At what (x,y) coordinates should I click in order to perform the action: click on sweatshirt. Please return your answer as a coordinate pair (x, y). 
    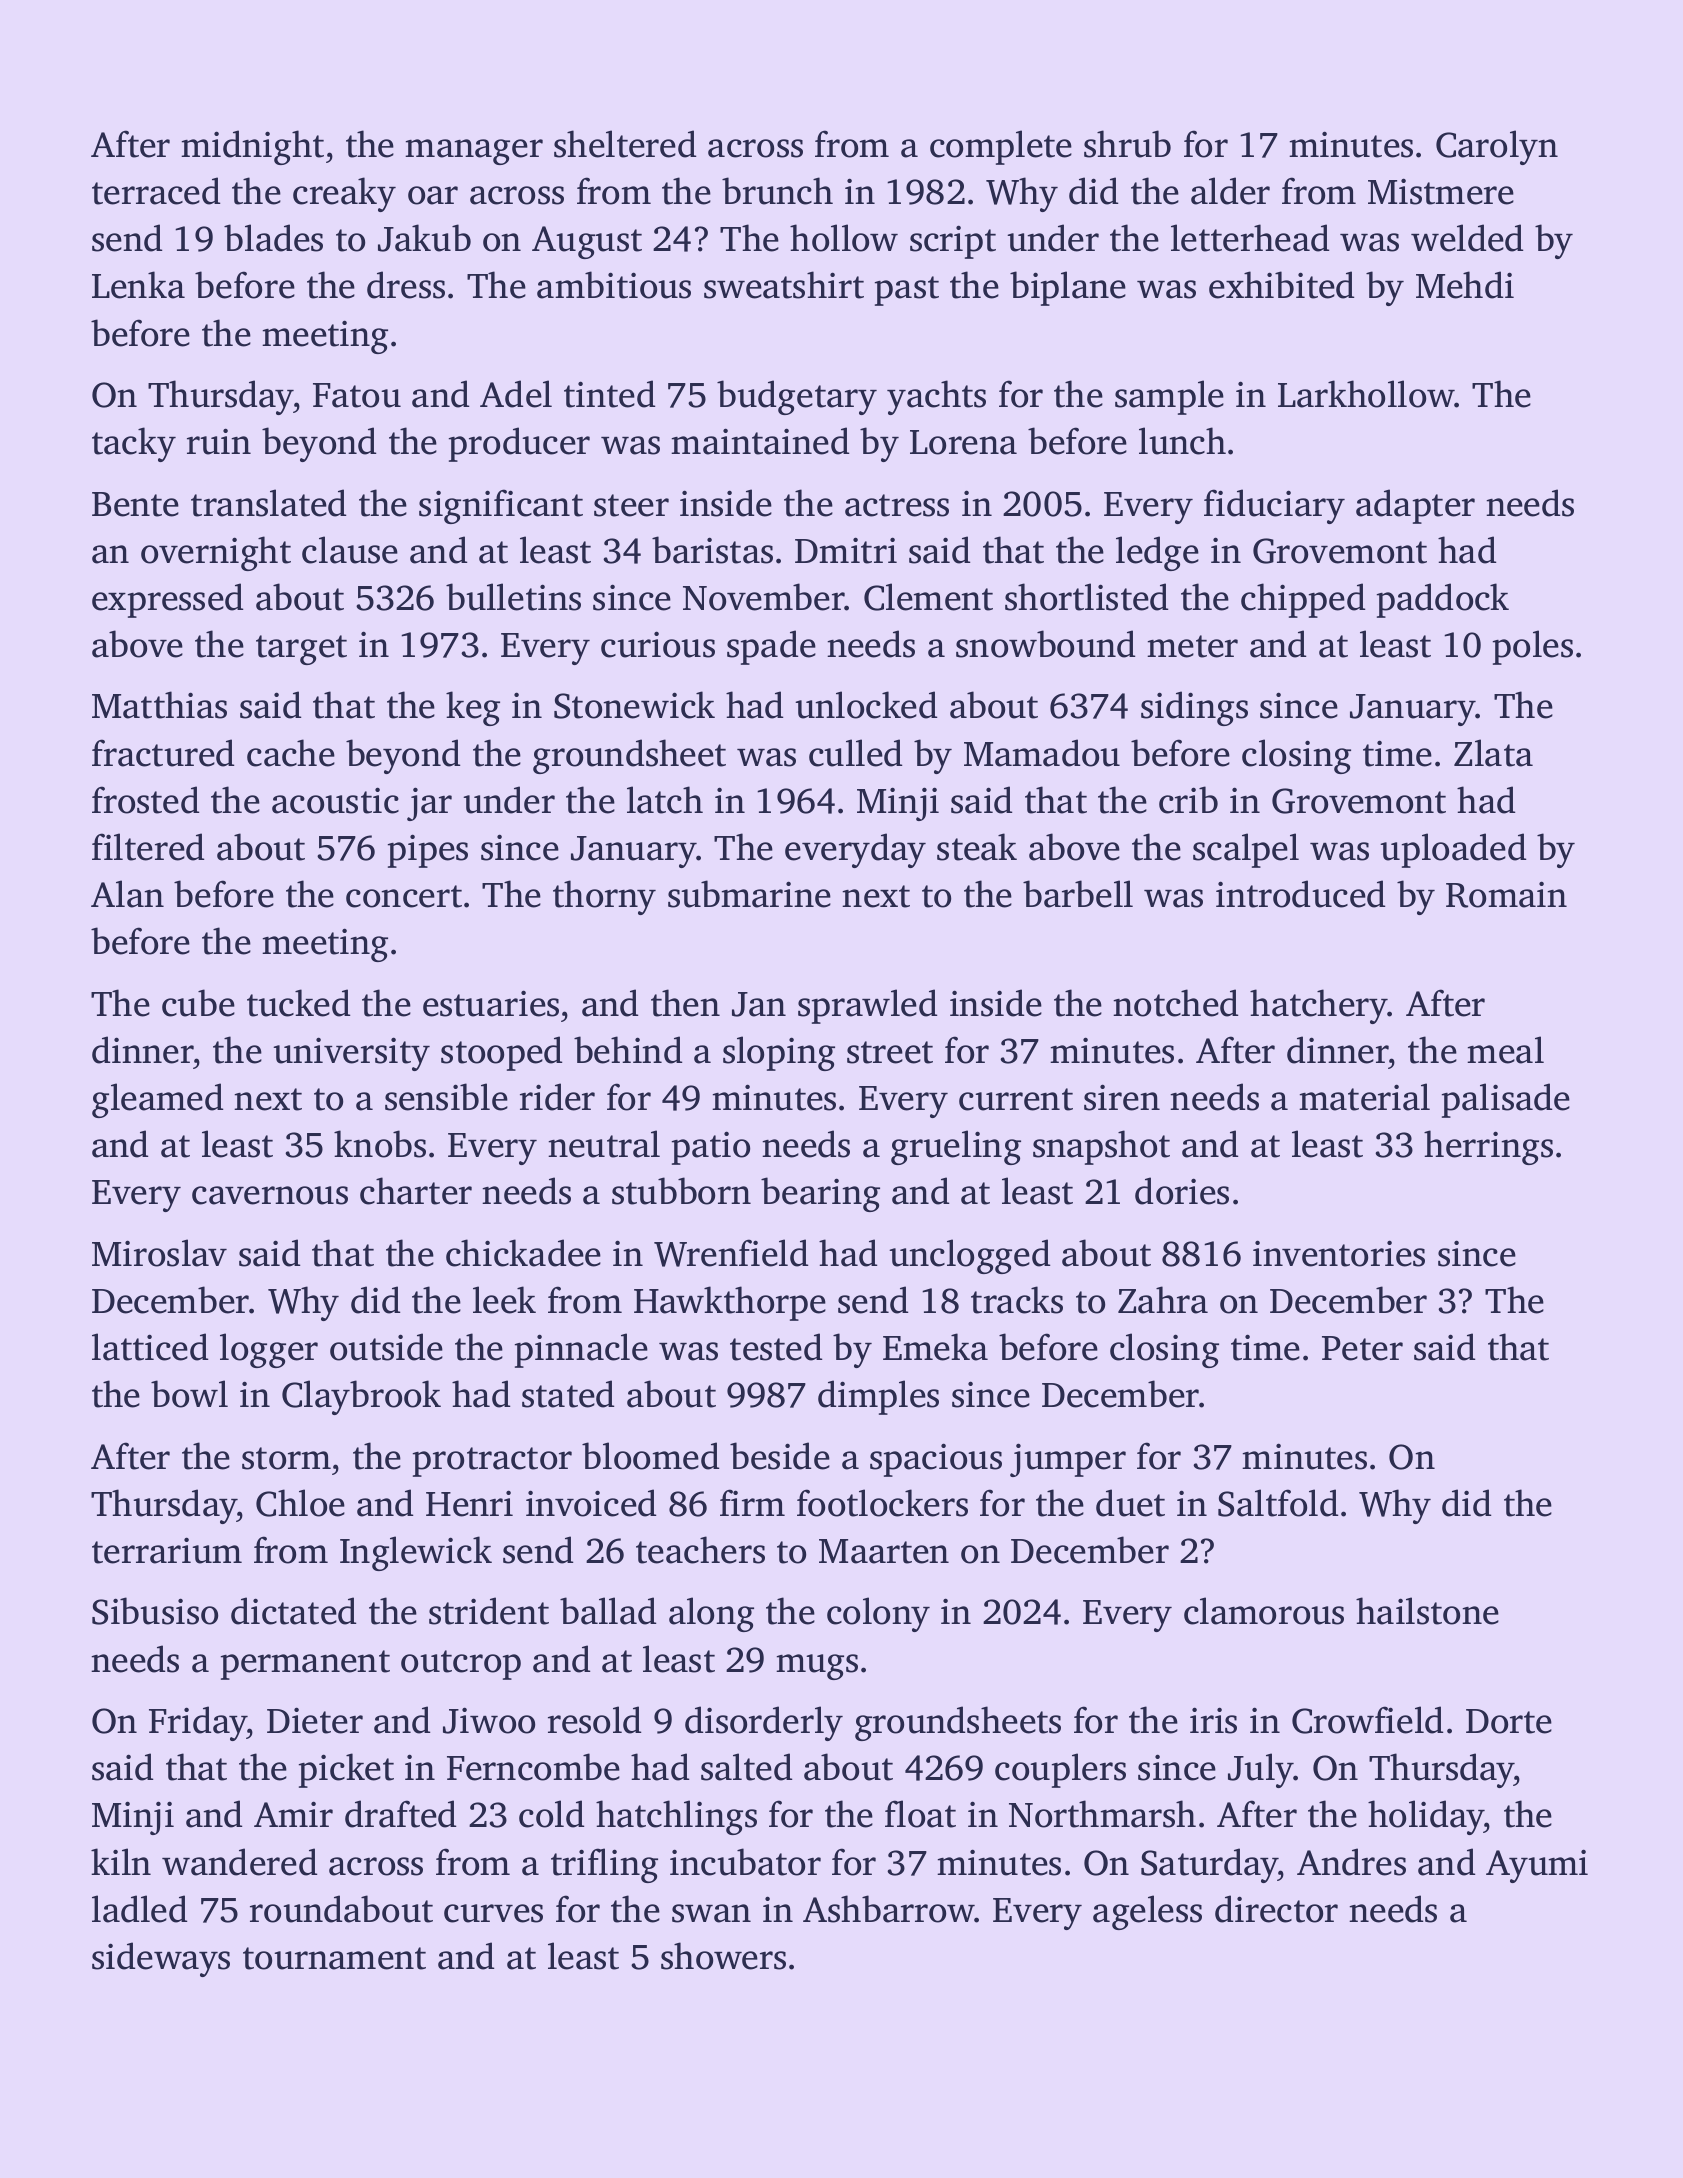
    Looking at the image, I should click on (784, 285).
